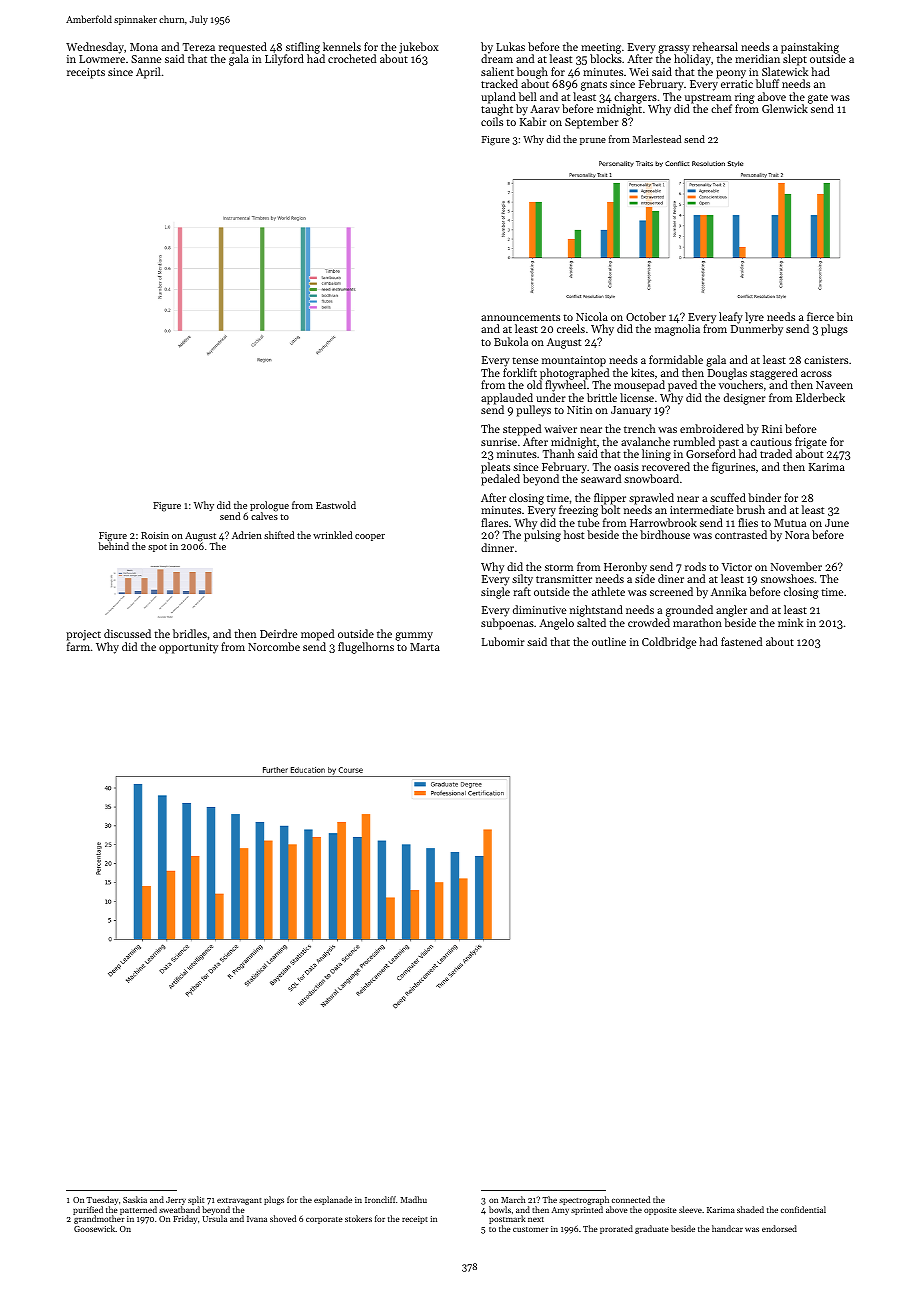 Image resolution: width=924 pixels, height=1308 pixels. What do you see at coordinates (715, 46) in the screenshot?
I see `rehearsal` at bounding box center [715, 46].
